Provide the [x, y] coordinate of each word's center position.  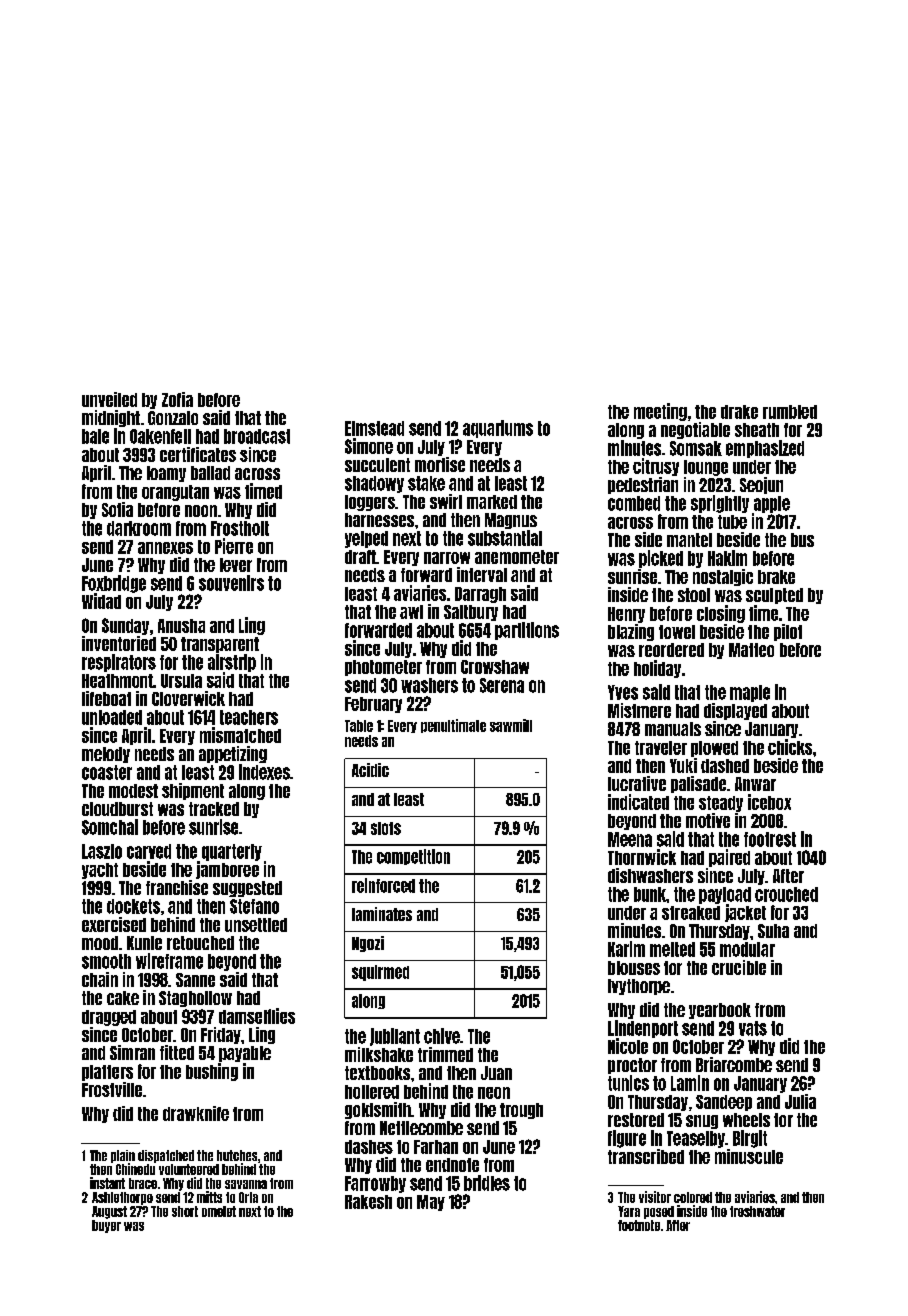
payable [245, 1054]
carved [149, 851]
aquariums [498, 429]
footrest [770, 839]
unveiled [109, 399]
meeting [660, 412]
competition [413, 857]
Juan [496, 1073]
